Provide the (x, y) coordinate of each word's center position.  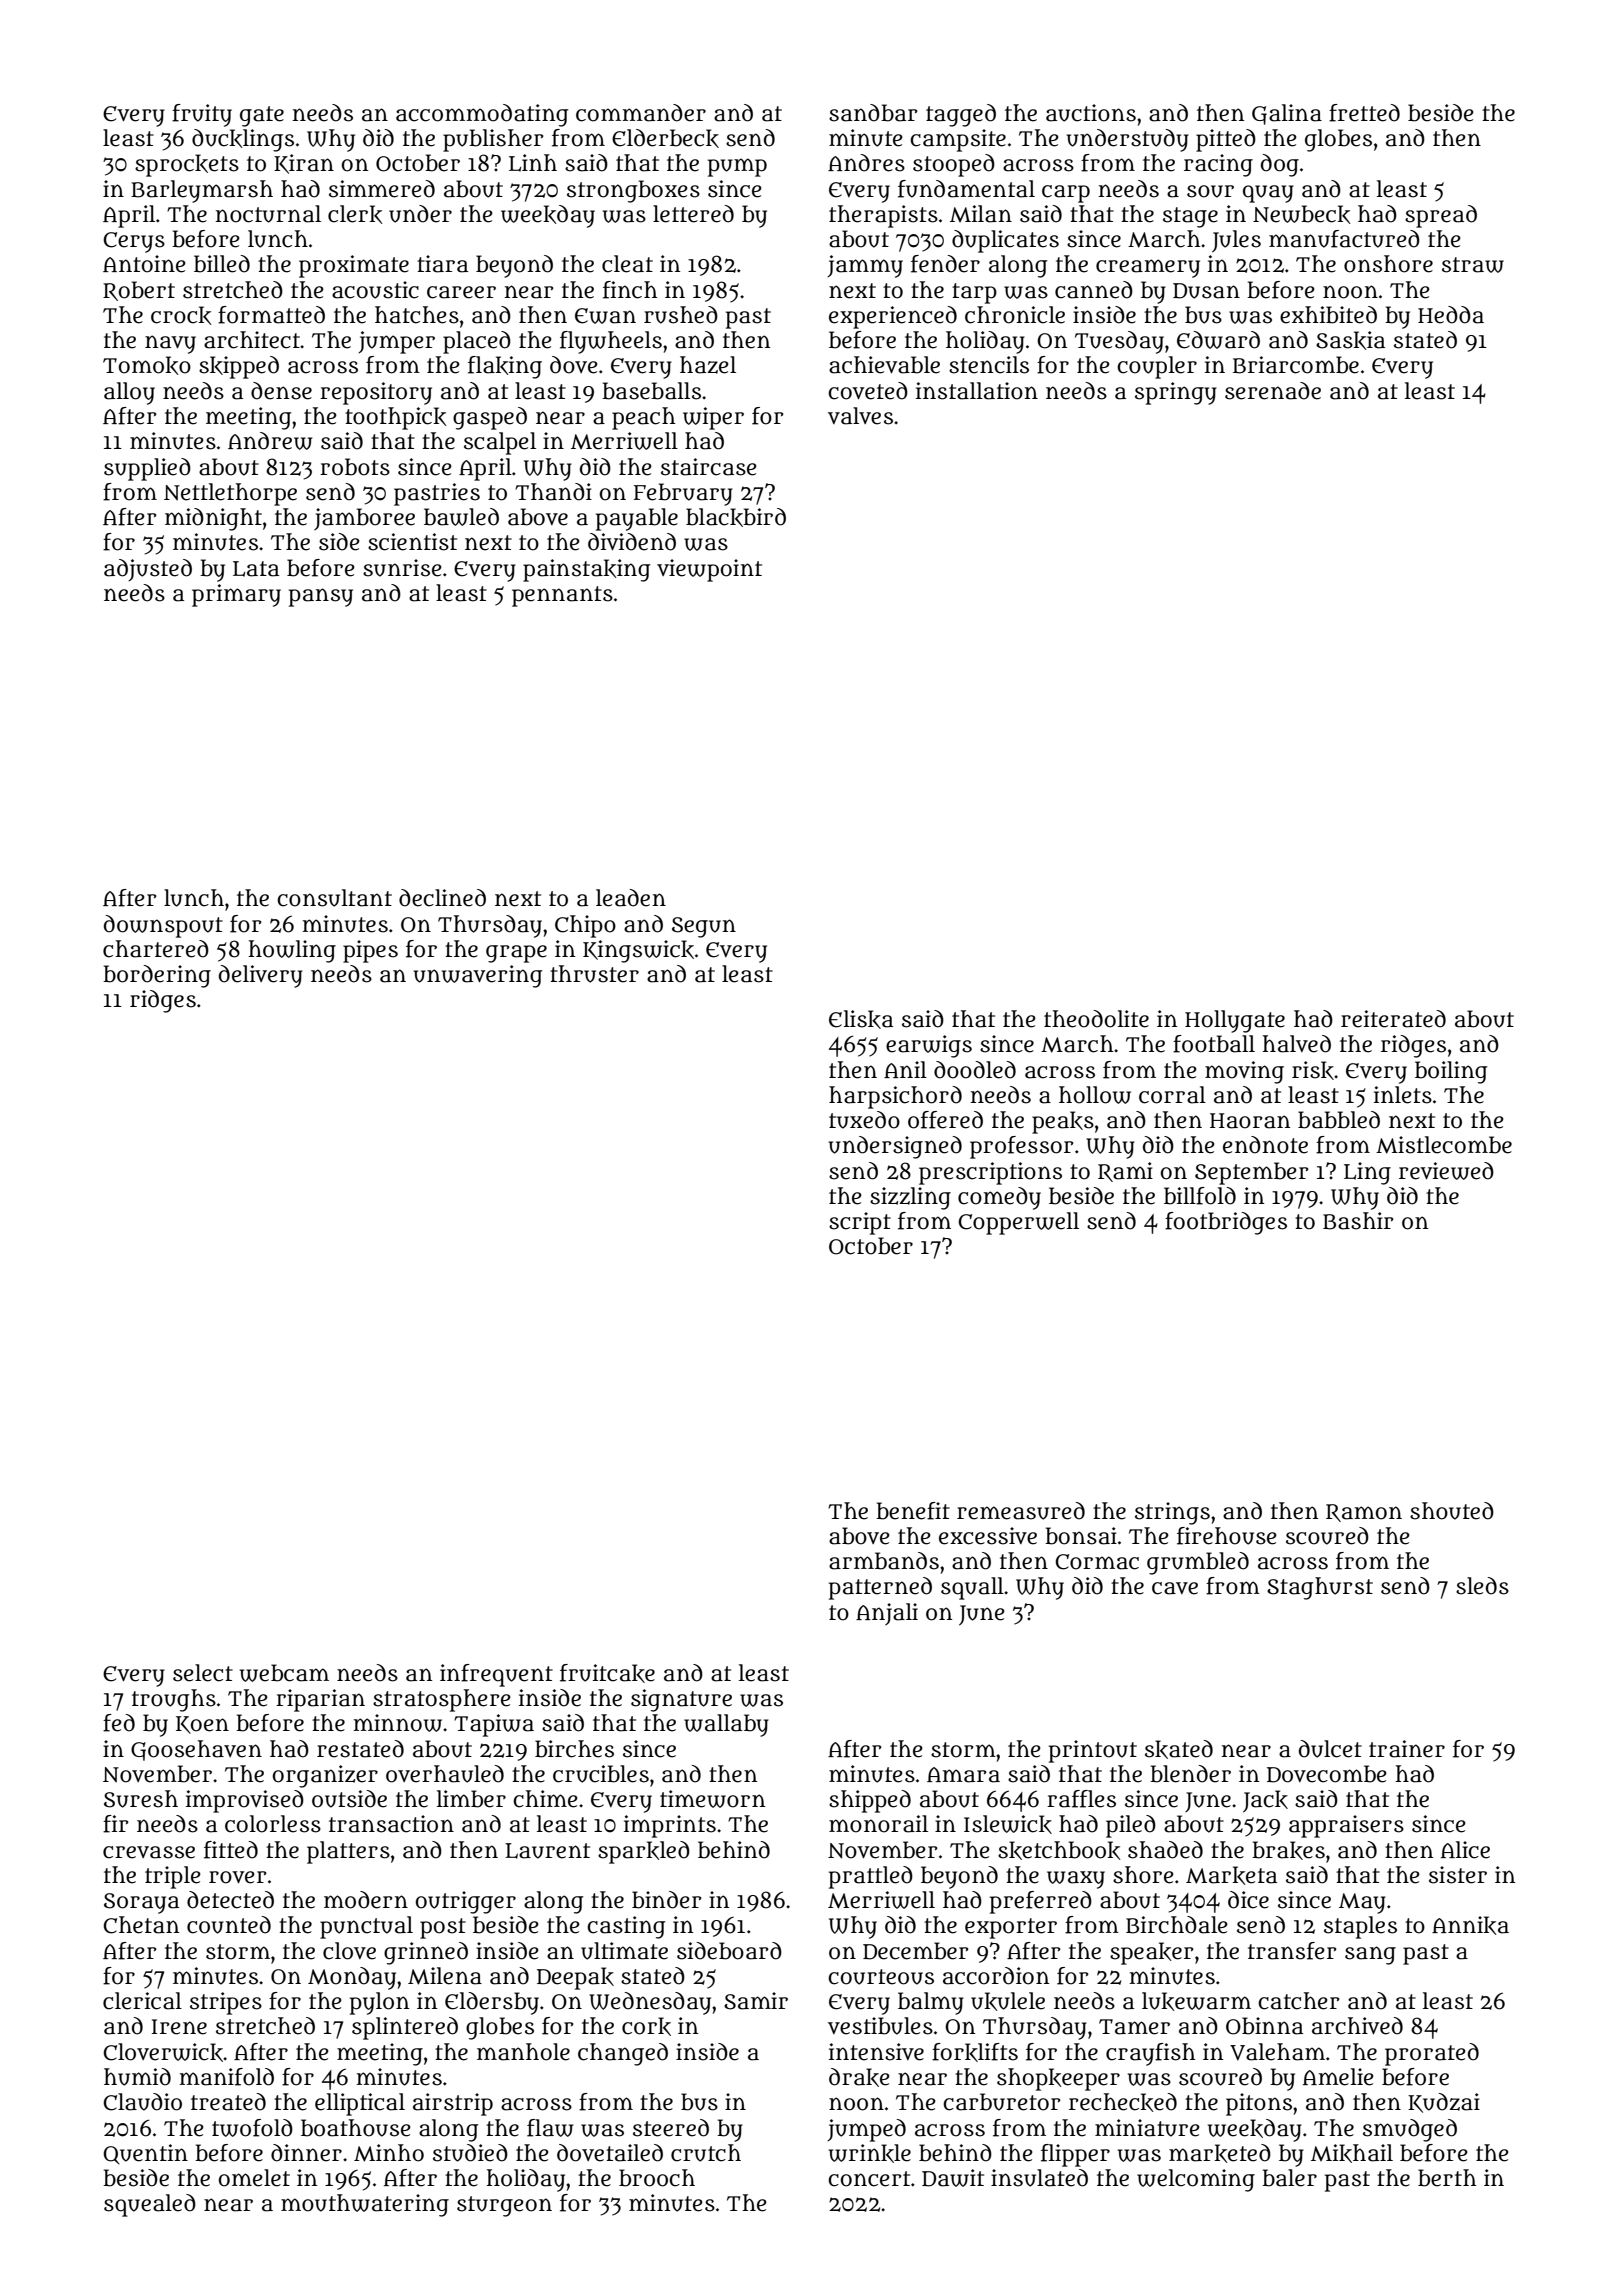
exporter (1011, 1928)
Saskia (1350, 340)
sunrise (402, 568)
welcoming (1196, 2180)
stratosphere (442, 1700)
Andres (866, 163)
